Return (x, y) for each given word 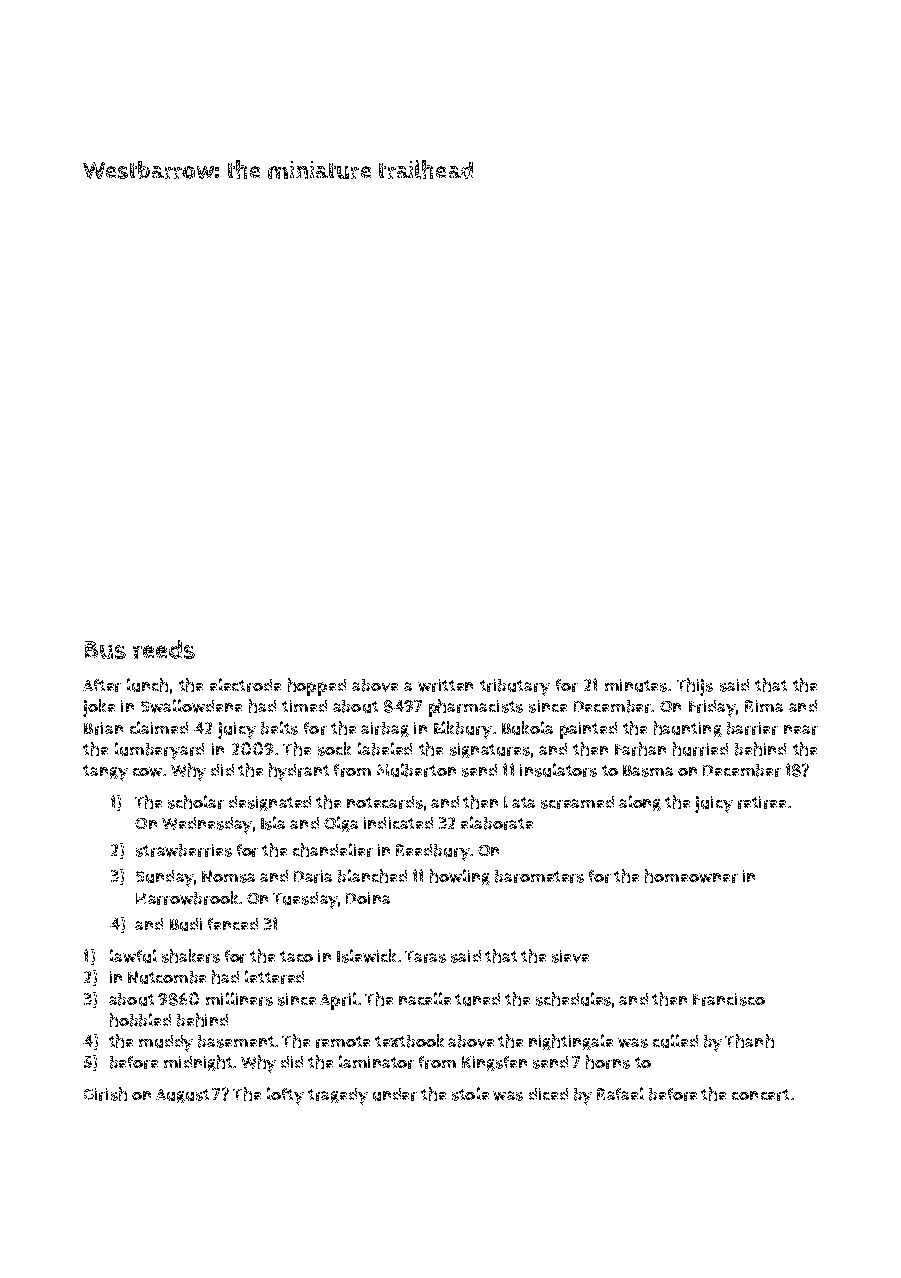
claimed (159, 727)
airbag (385, 729)
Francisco (729, 999)
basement (236, 1041)
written (445, 685)
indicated (398, 823)
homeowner (691, 876)
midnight (198, 1063)
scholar (196, 802)
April (338, 1001)
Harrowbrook (187, 898)
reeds (164, 649)
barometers (539, 876)
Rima (764, 706)
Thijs (695, 687)
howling (460, 877)
